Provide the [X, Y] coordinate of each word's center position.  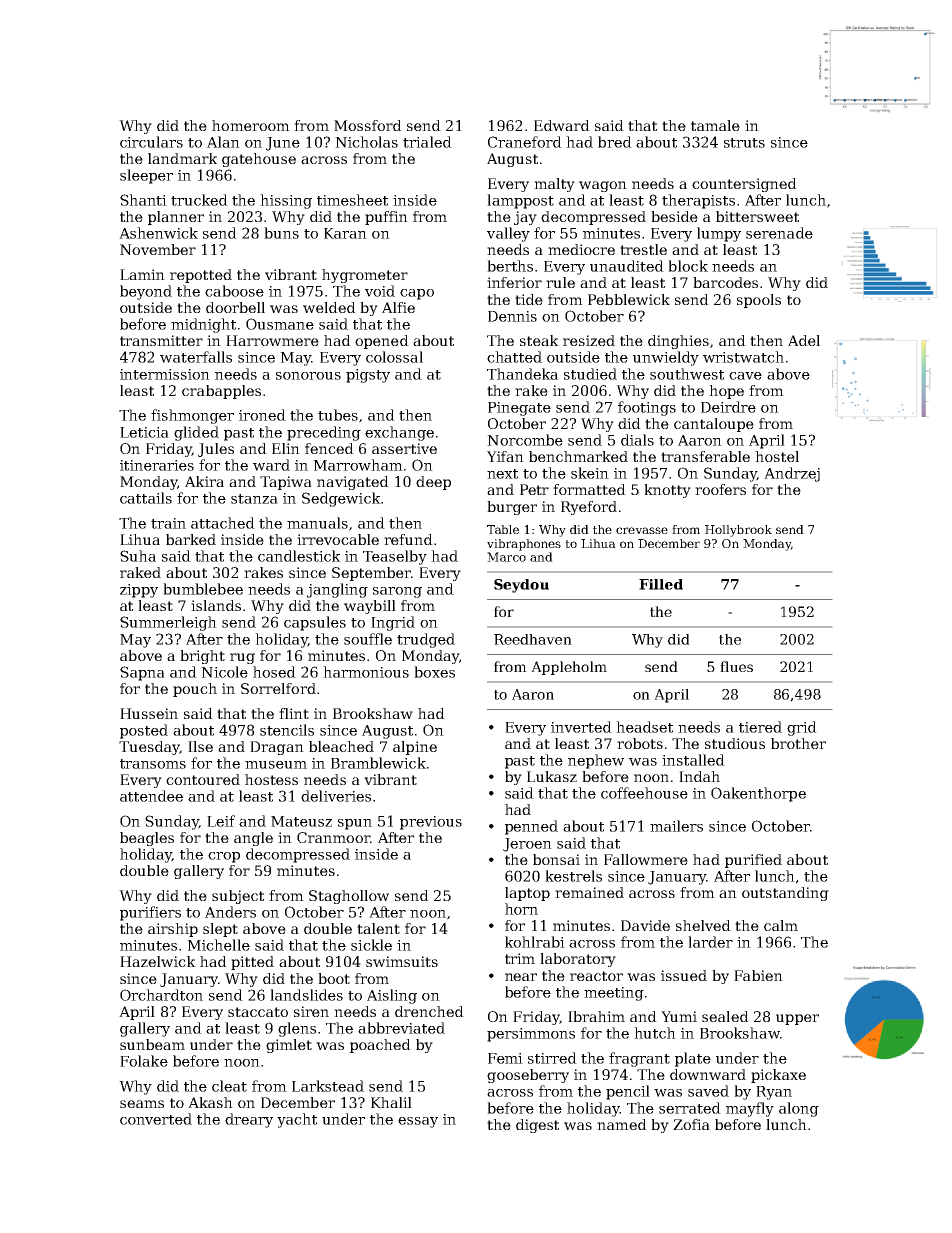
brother [798, 743]
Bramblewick [378, 763]
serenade [779, 233]
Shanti [143, 200]
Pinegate [519, 409]
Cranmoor [333, 837]
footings [647, 408]
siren [311, 1011]
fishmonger [192, 416]
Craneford [525, 142]
